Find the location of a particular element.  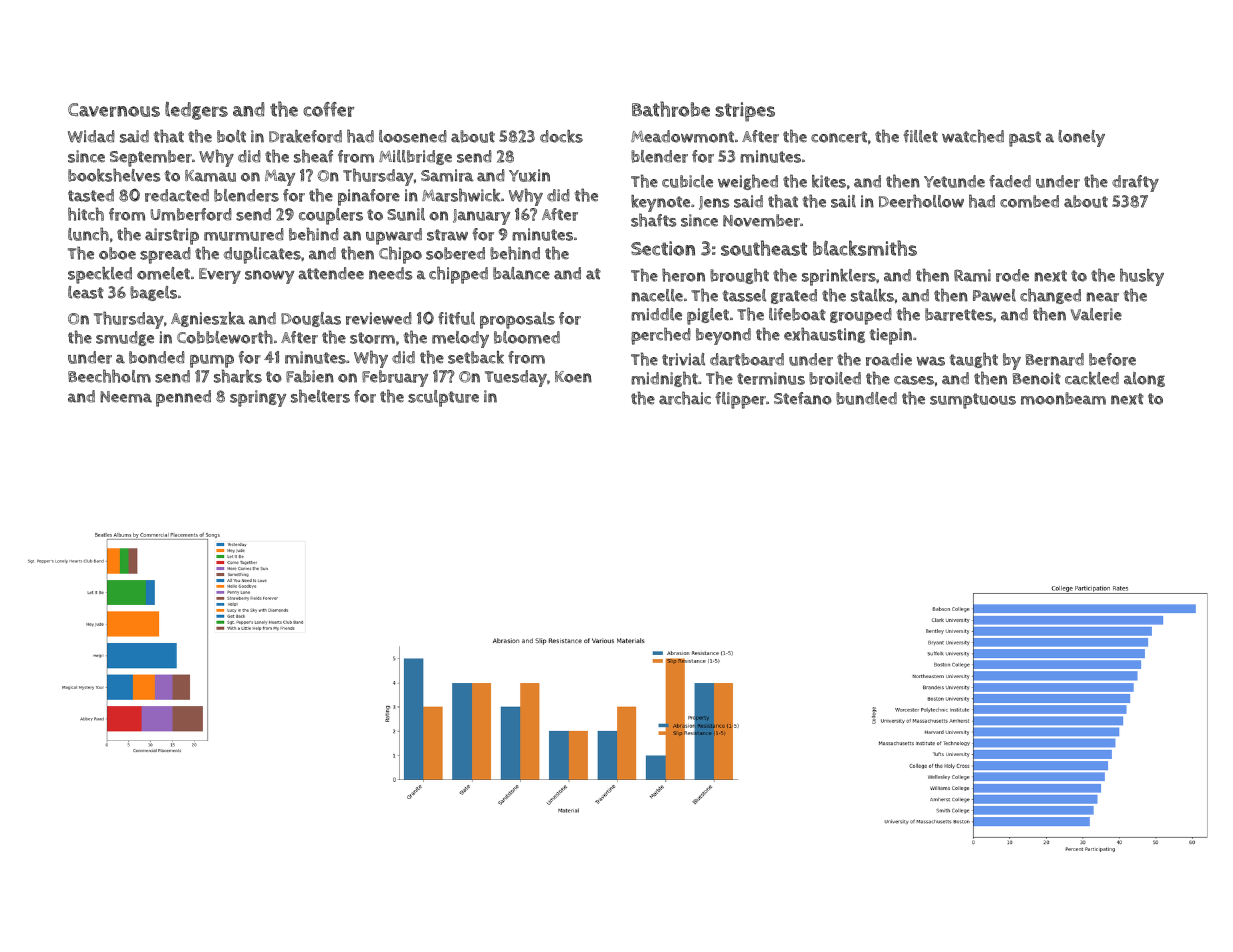

shelters is located at coordinates (320, 396).
